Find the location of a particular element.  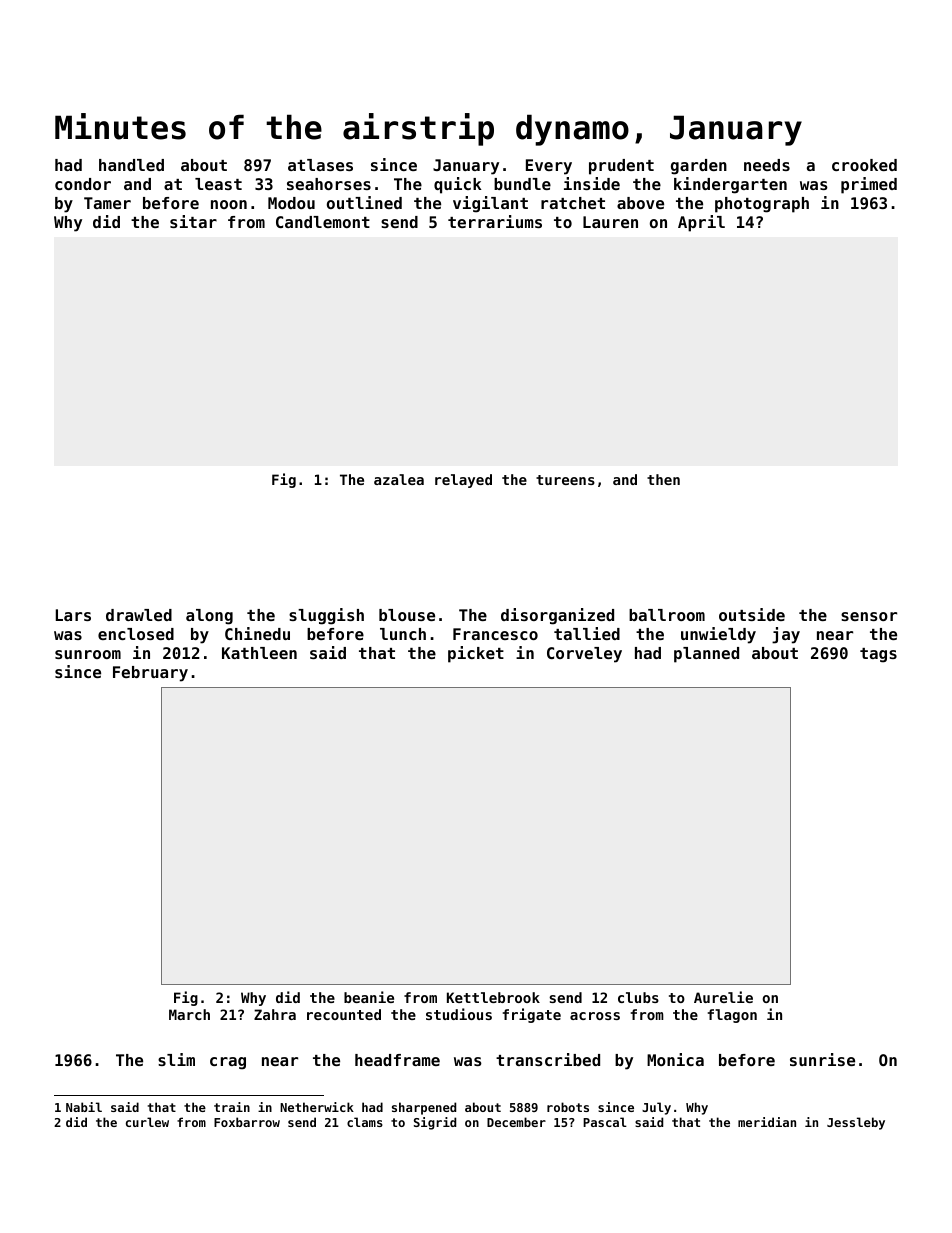

needs is located at coordinates (767, 165).
